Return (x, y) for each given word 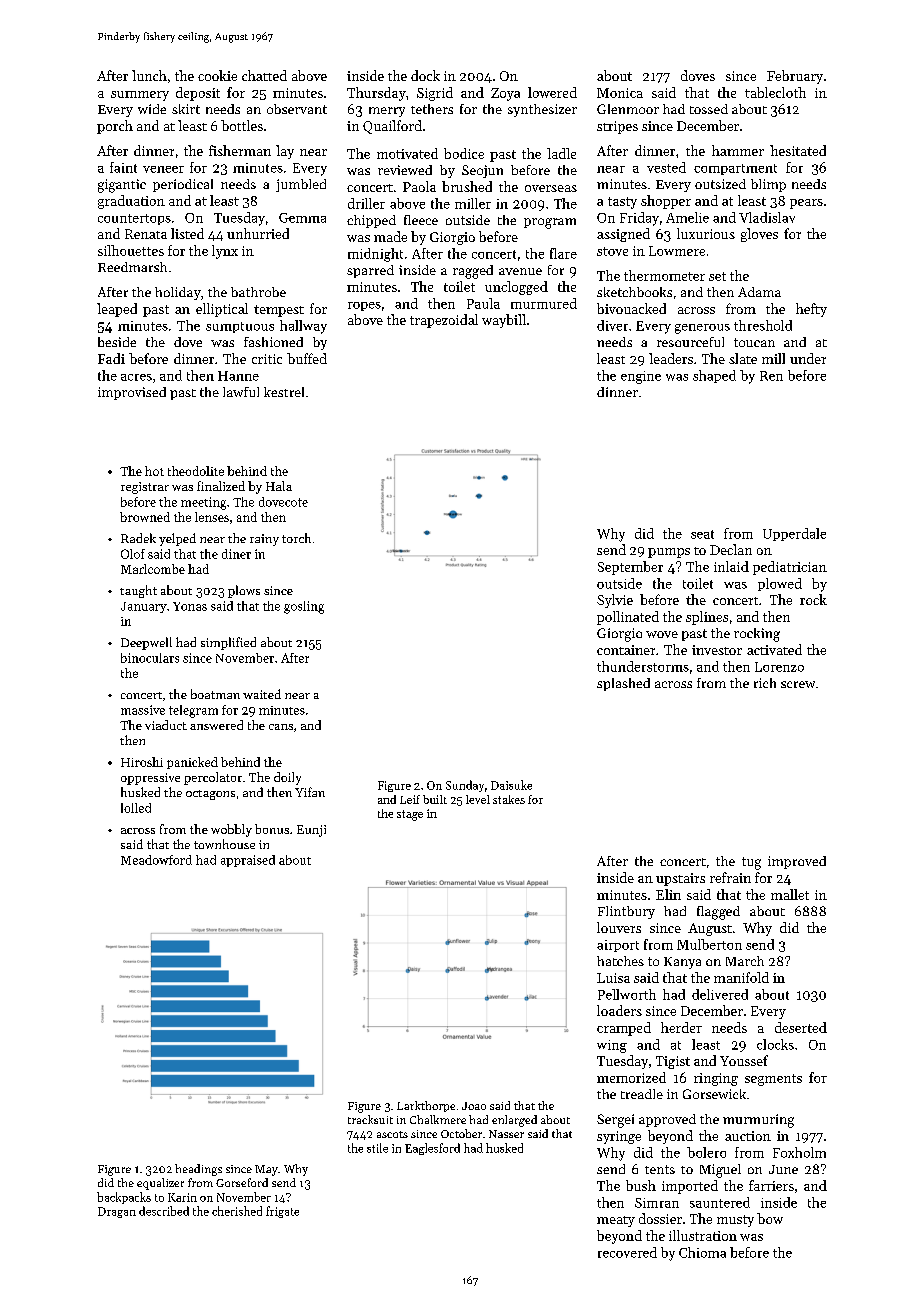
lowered (552, 92)
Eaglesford (432, 1149)
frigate (282, 1212)
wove (662, 634)
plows (244, 591)
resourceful (690, 342)
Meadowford (156, 860)
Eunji (311, 831)
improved (797, 862)
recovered (627, 1252)
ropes (364, 306)
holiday (178, 293)
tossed (709, 109)
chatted (264, 75)
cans (281, 727)
